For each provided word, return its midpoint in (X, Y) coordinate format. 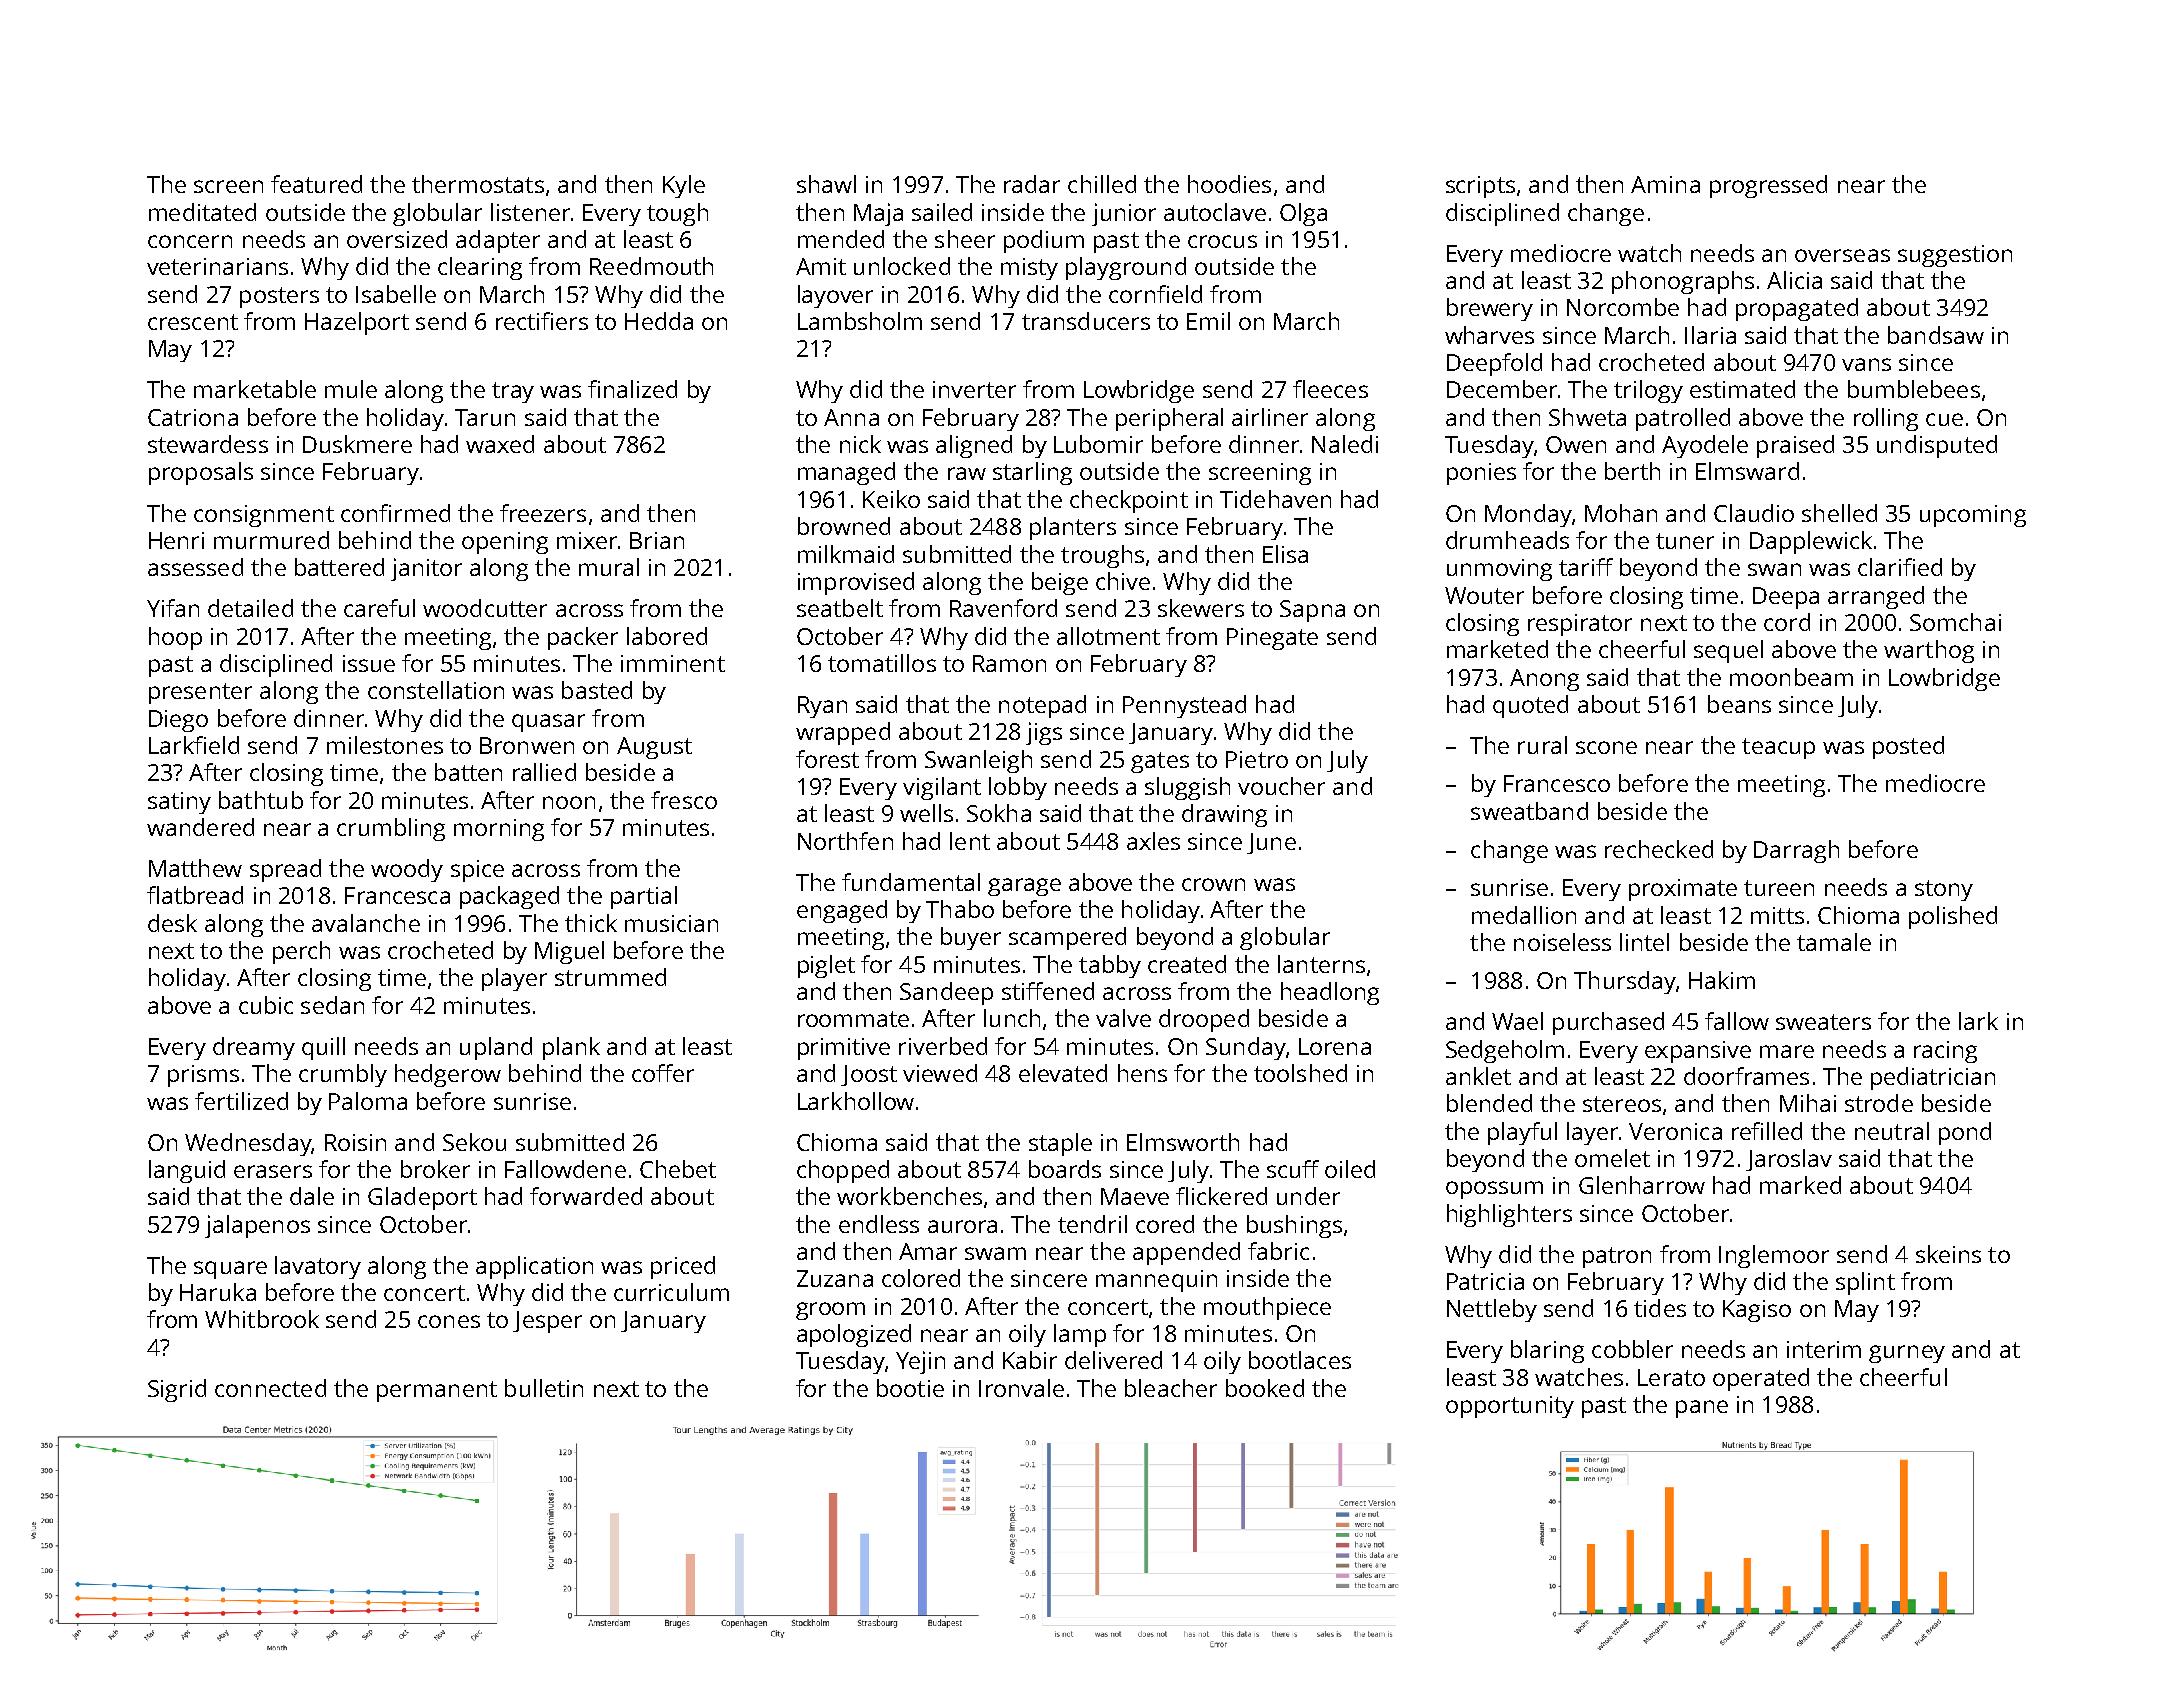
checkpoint (1129, 501)
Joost (869, 1075)
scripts (1480, 187)
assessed (195, 567)
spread (285, 870)
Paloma (368, 1101)
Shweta (1587, 417)
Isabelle (396, 294)
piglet (826, 966)
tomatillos (882, 663)
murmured (271, 540)
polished (1953, 917)
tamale (1834, 942)
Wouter (1484, 595)
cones (449, 1321)
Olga (1303, 214)
